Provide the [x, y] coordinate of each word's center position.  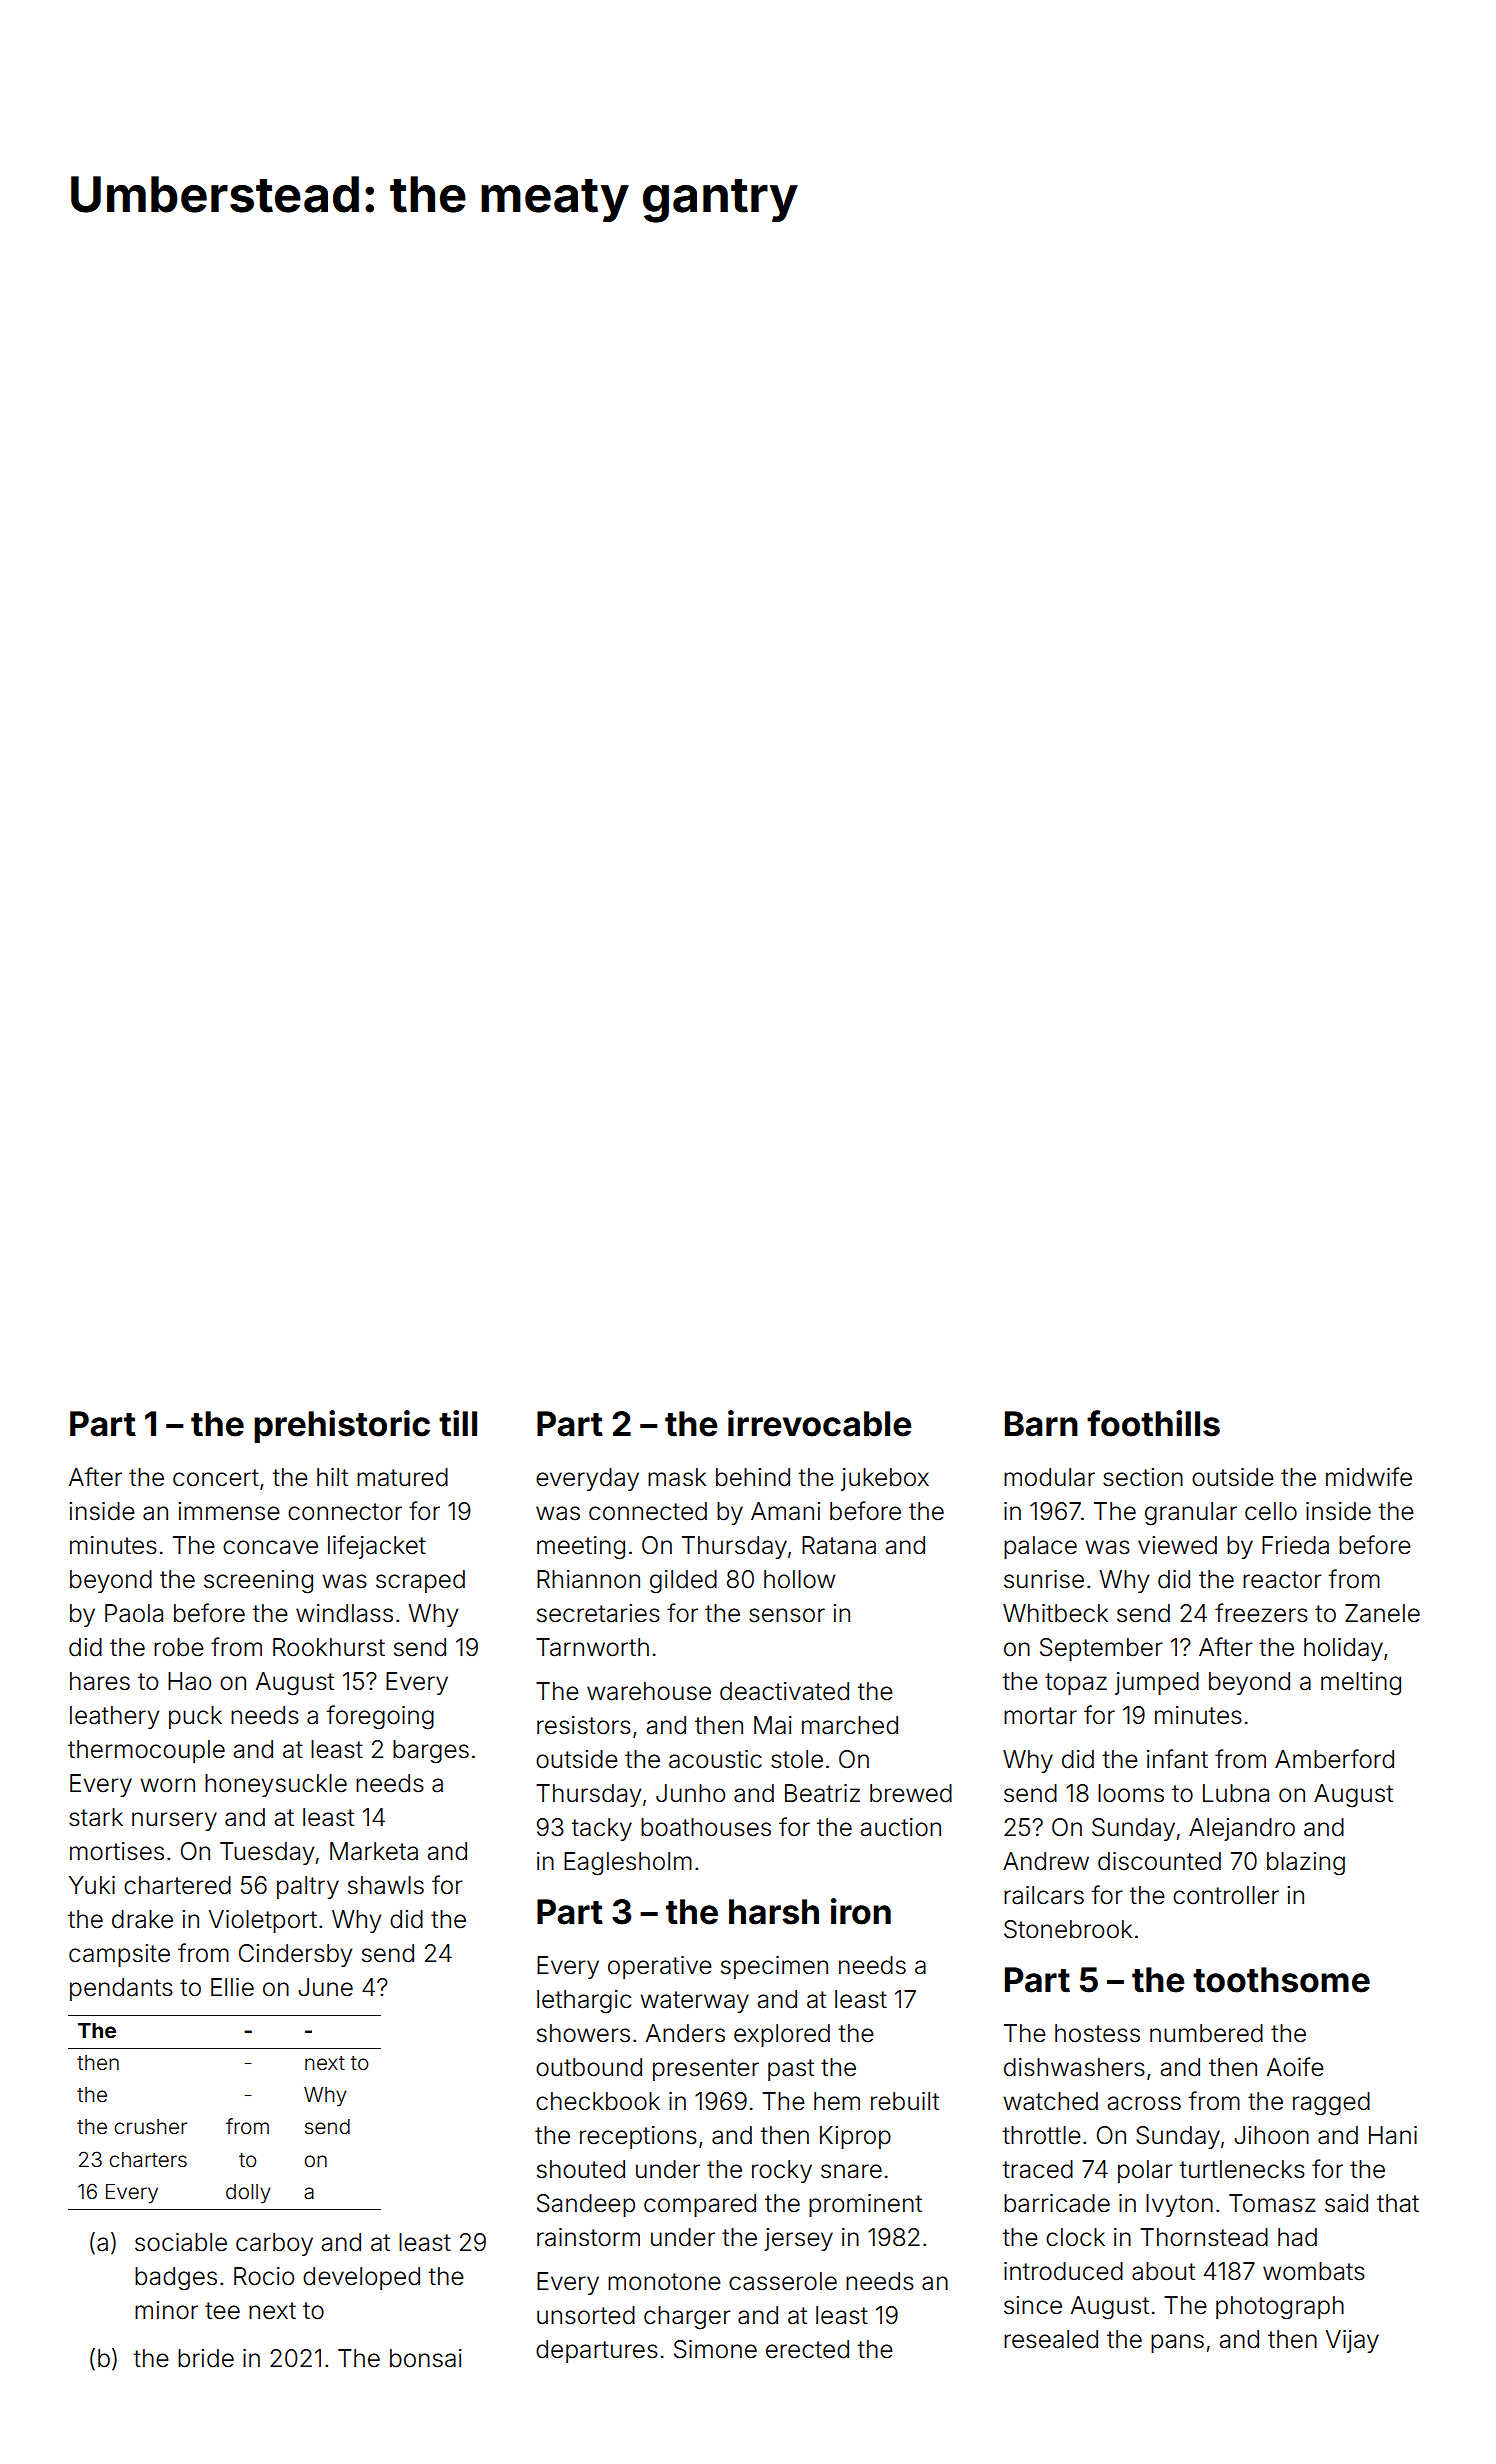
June [325, 1987]
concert [216, 1478]
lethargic [584, 2002]
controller [1226, 1895]
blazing [1306, 1864]
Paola [134, 1613]
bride [206, 2358]
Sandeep [586, 2205]
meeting [581, 1548]
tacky [602, 1829]
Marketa [374, 1851]
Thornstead [1204, 2237]
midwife [1369, 1477]
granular [1191, 1514]
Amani [785, 1511]
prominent [865, 2205]
